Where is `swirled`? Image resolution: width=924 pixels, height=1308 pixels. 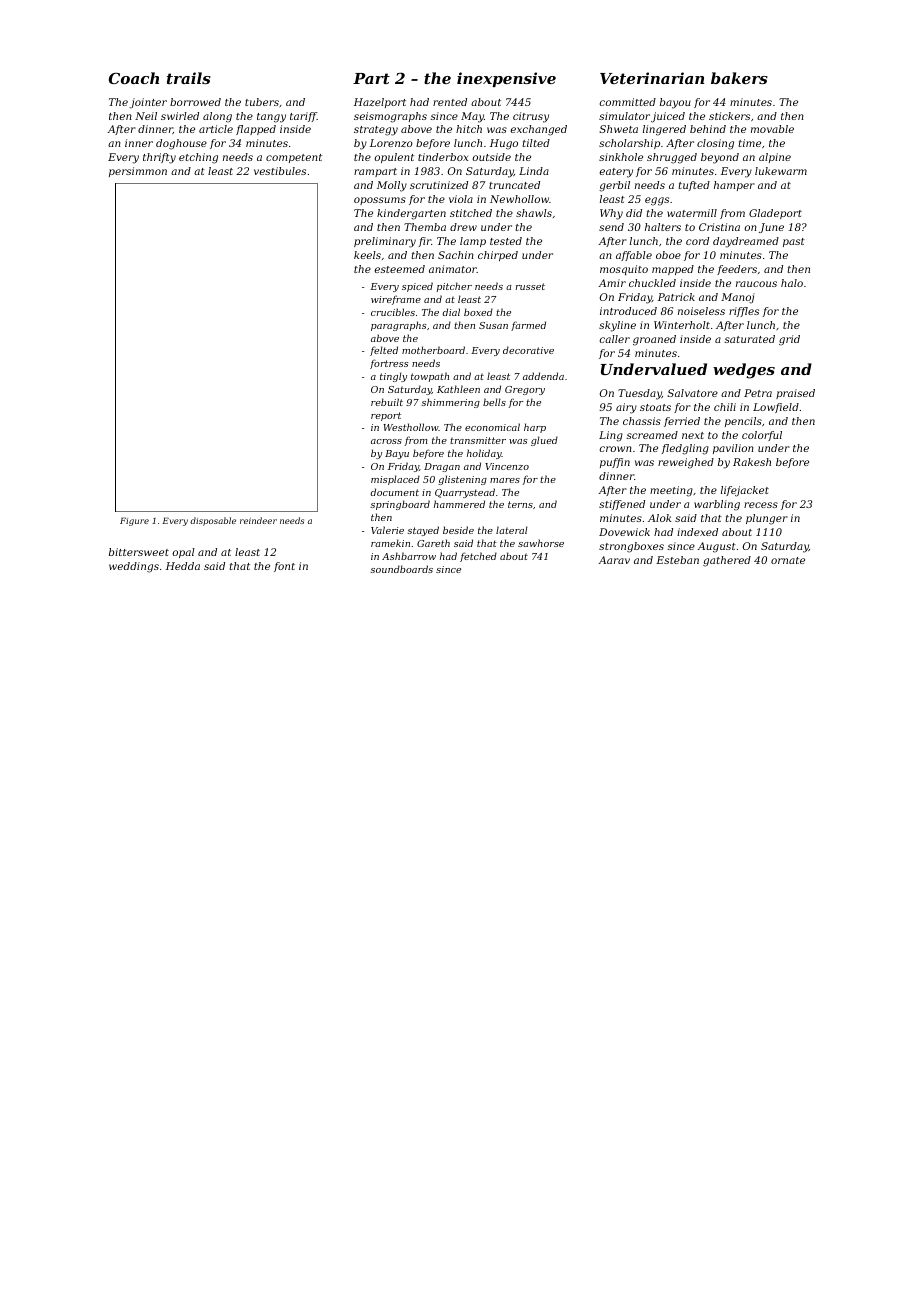 swirled is located at coordinates (180, 116).
